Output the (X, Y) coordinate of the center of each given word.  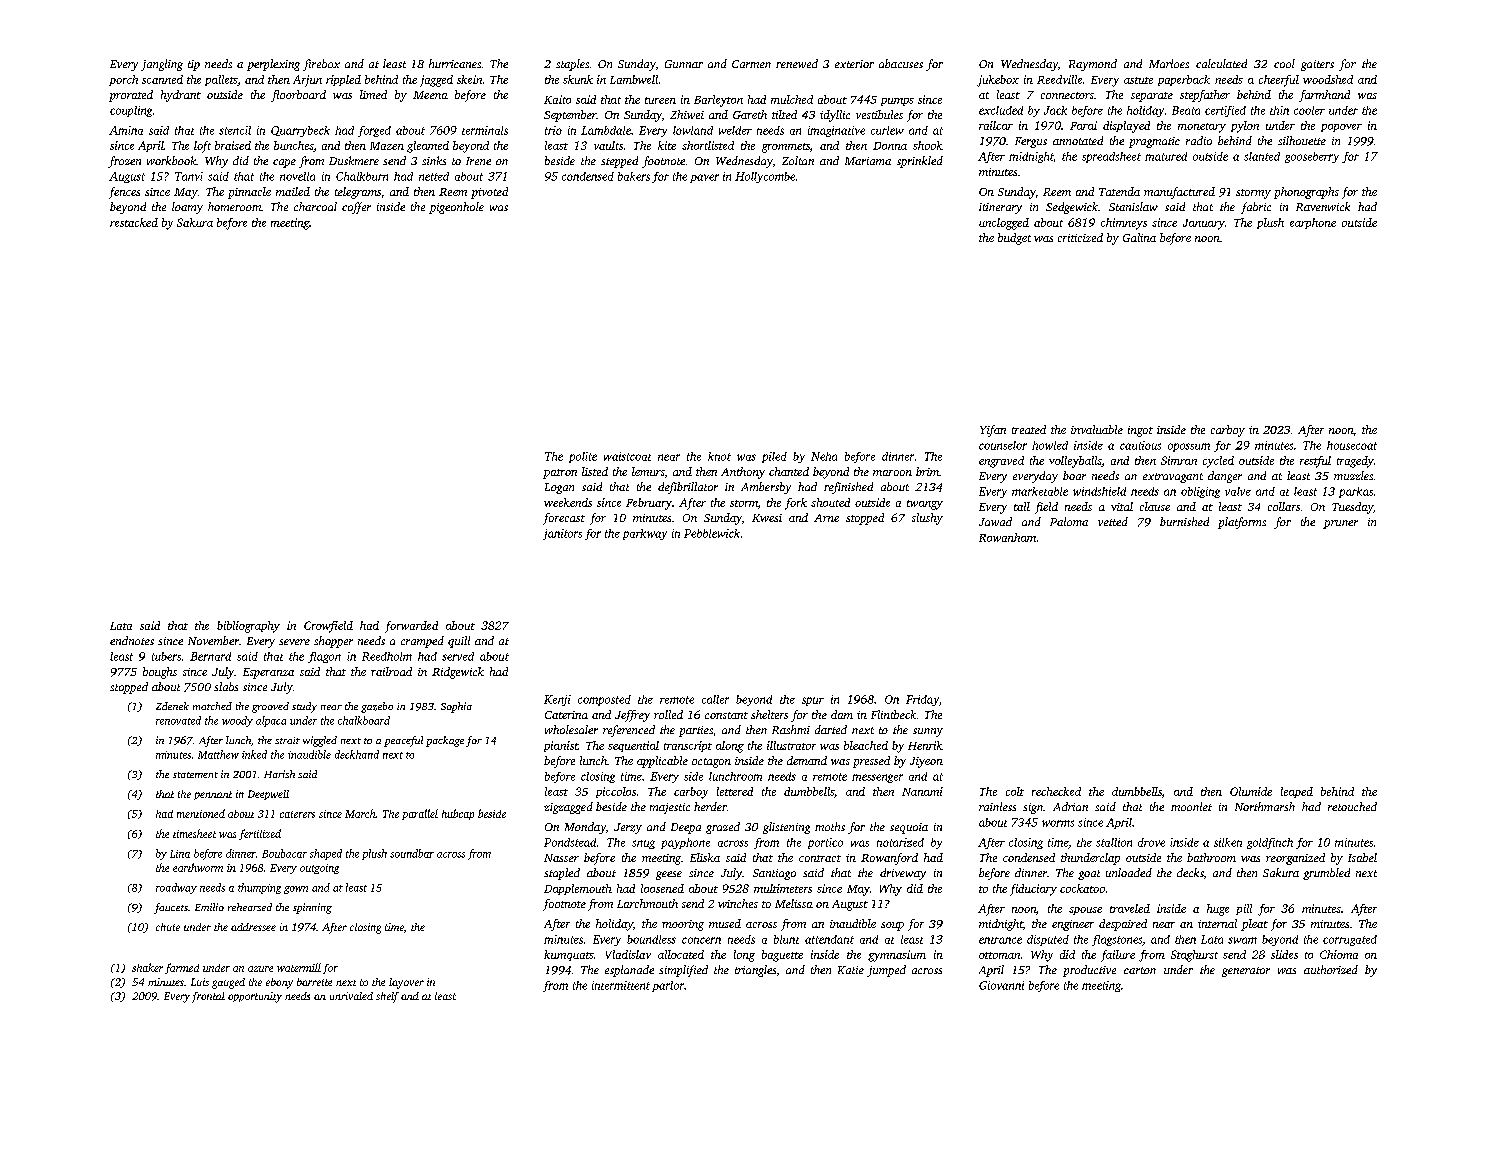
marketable (1040, 491)
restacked (134, 222)
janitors (562, 534)
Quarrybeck (300, 131)
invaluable (1097, 429)
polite (583, 457)
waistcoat (627, 456)
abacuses (901, 63)
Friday (922, 700)
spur (813, 701)
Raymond (1093, 65)
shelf (387, 997)
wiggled (320, 741)
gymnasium (897, 956)
